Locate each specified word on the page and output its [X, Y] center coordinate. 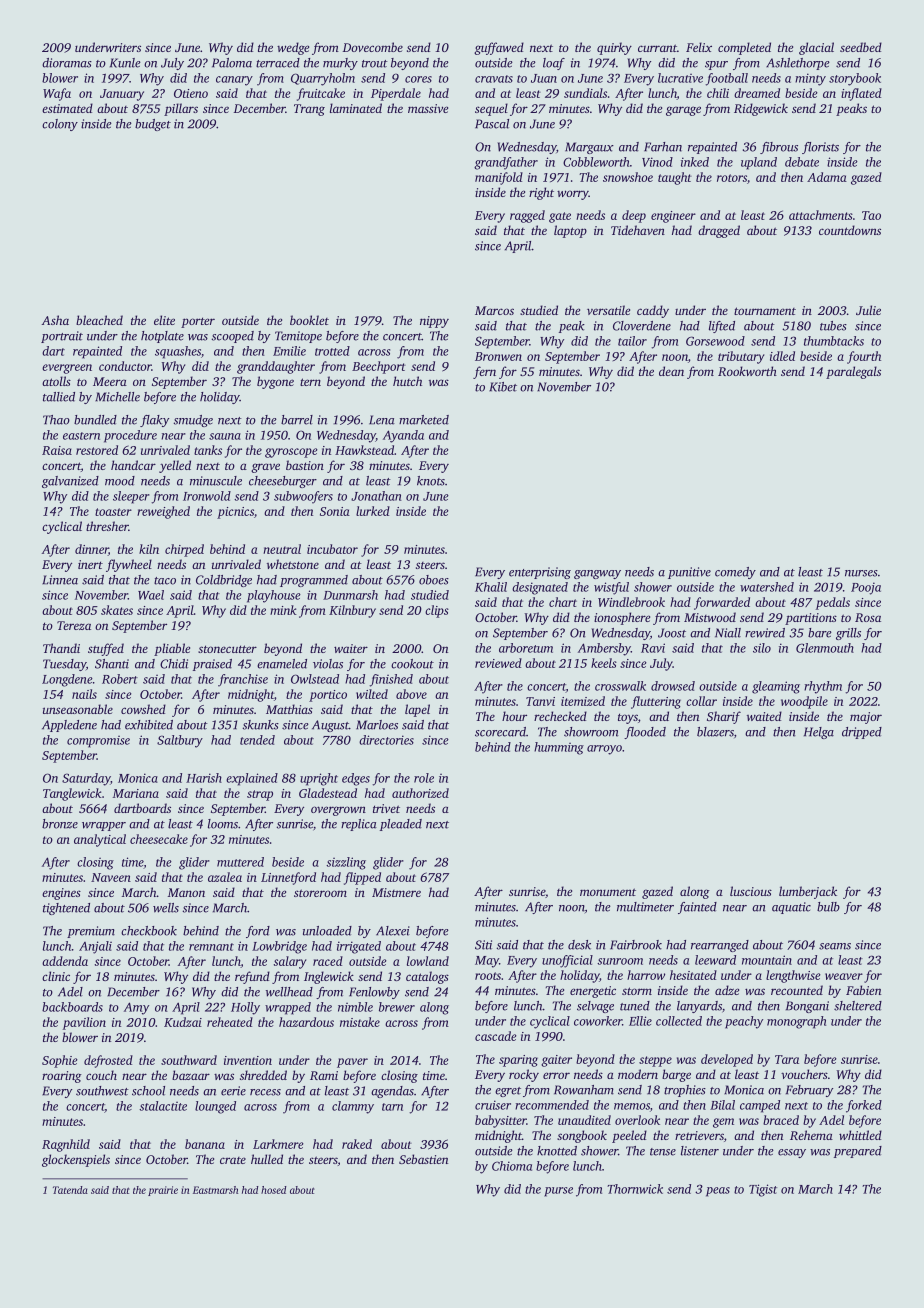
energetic [593, 992]
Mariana [136, 793]
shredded [263, 1075]
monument [608, 892]
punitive [689, 573]
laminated [356, 108]
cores [418, 79]
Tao [871, 215]
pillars [181, 109]
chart [563, 602]
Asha [55, 320]
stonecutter [227, 649]
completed [744, 48]
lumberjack [808, 892]
